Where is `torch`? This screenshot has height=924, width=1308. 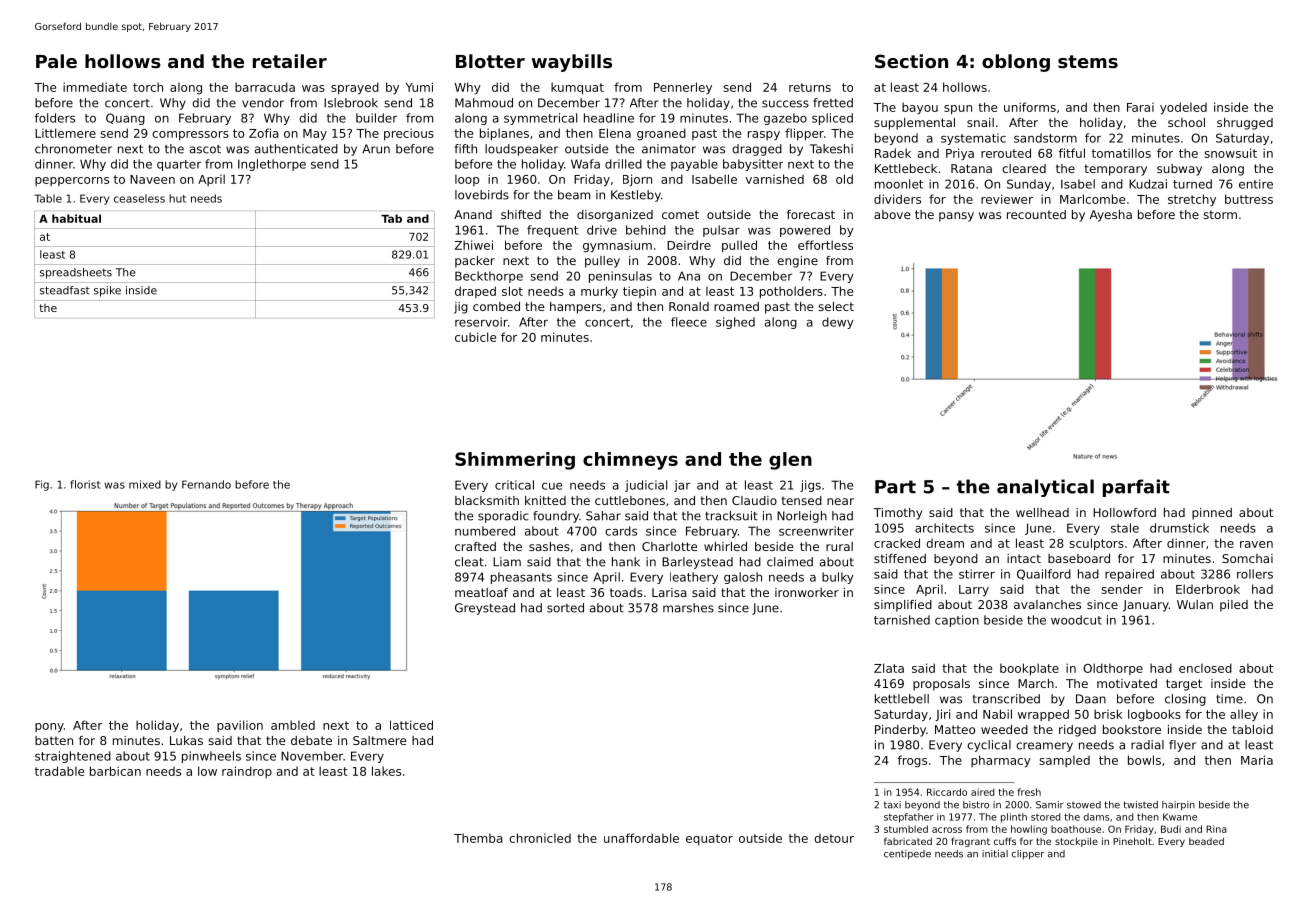 torch is located at coordinates (148, 87).
